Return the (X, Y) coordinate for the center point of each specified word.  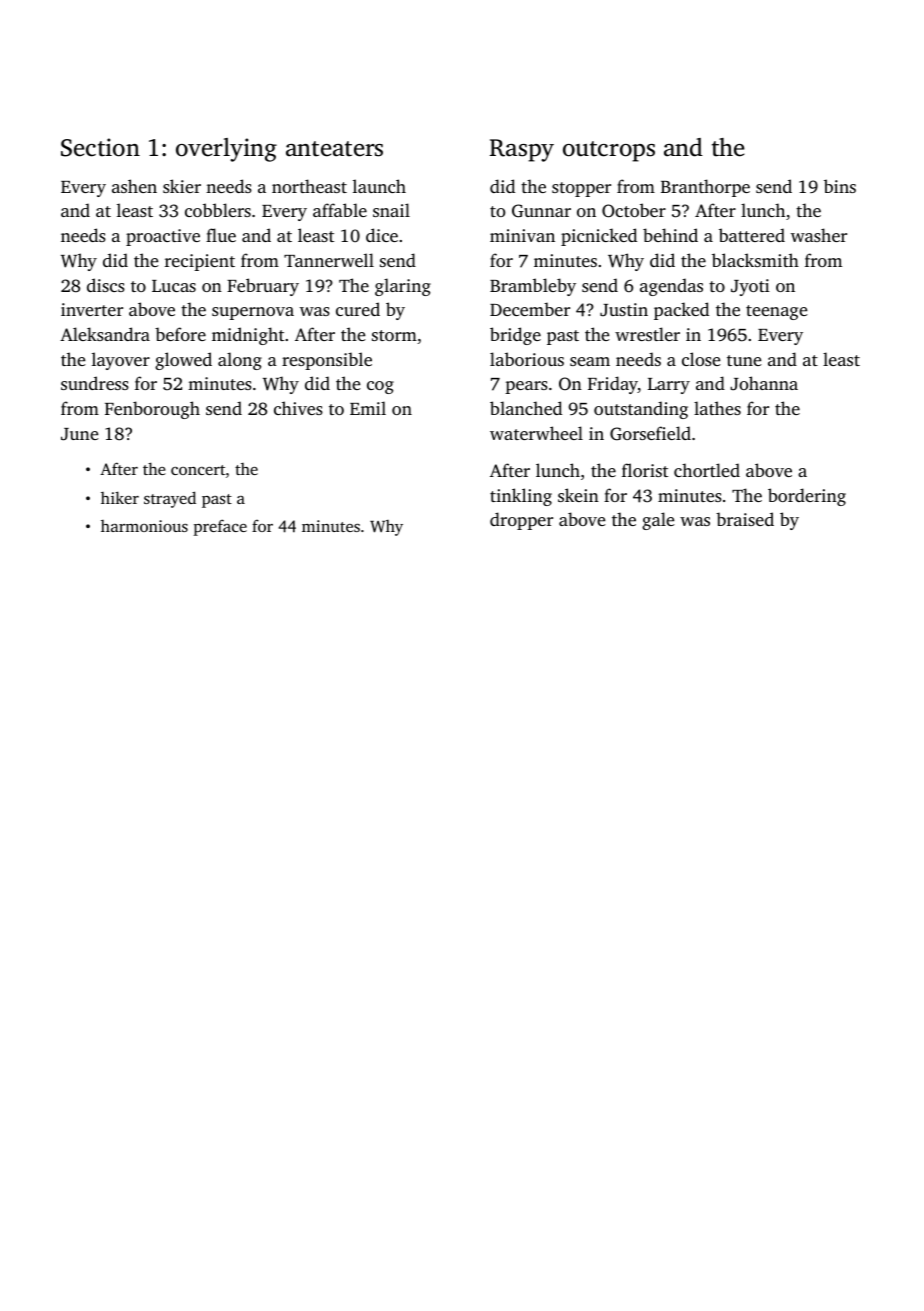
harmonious (144, 526)
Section (100, 147)
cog (380, 387)
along (240, 361)
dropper (521, 521)
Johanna (764, 383)
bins (840, 186)
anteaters (334, 149)
